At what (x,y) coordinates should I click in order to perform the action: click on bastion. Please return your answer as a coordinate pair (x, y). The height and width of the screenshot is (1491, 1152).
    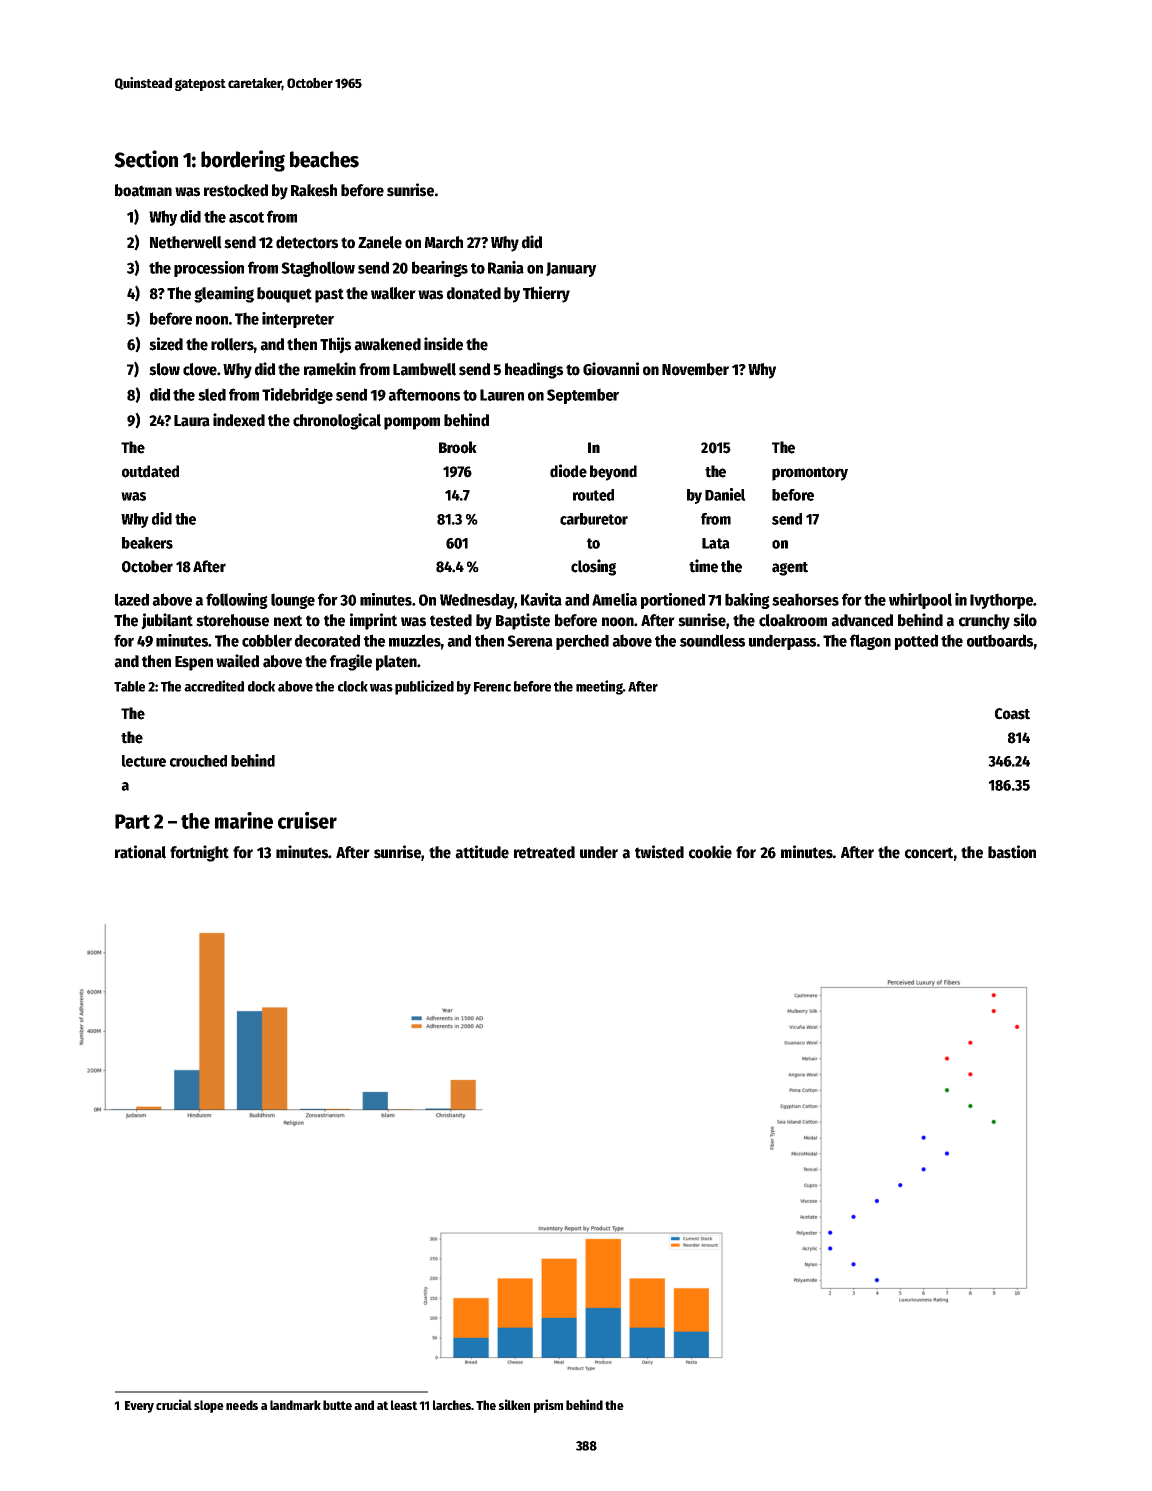
    Looking at the image, I should click on (1012, 852).
